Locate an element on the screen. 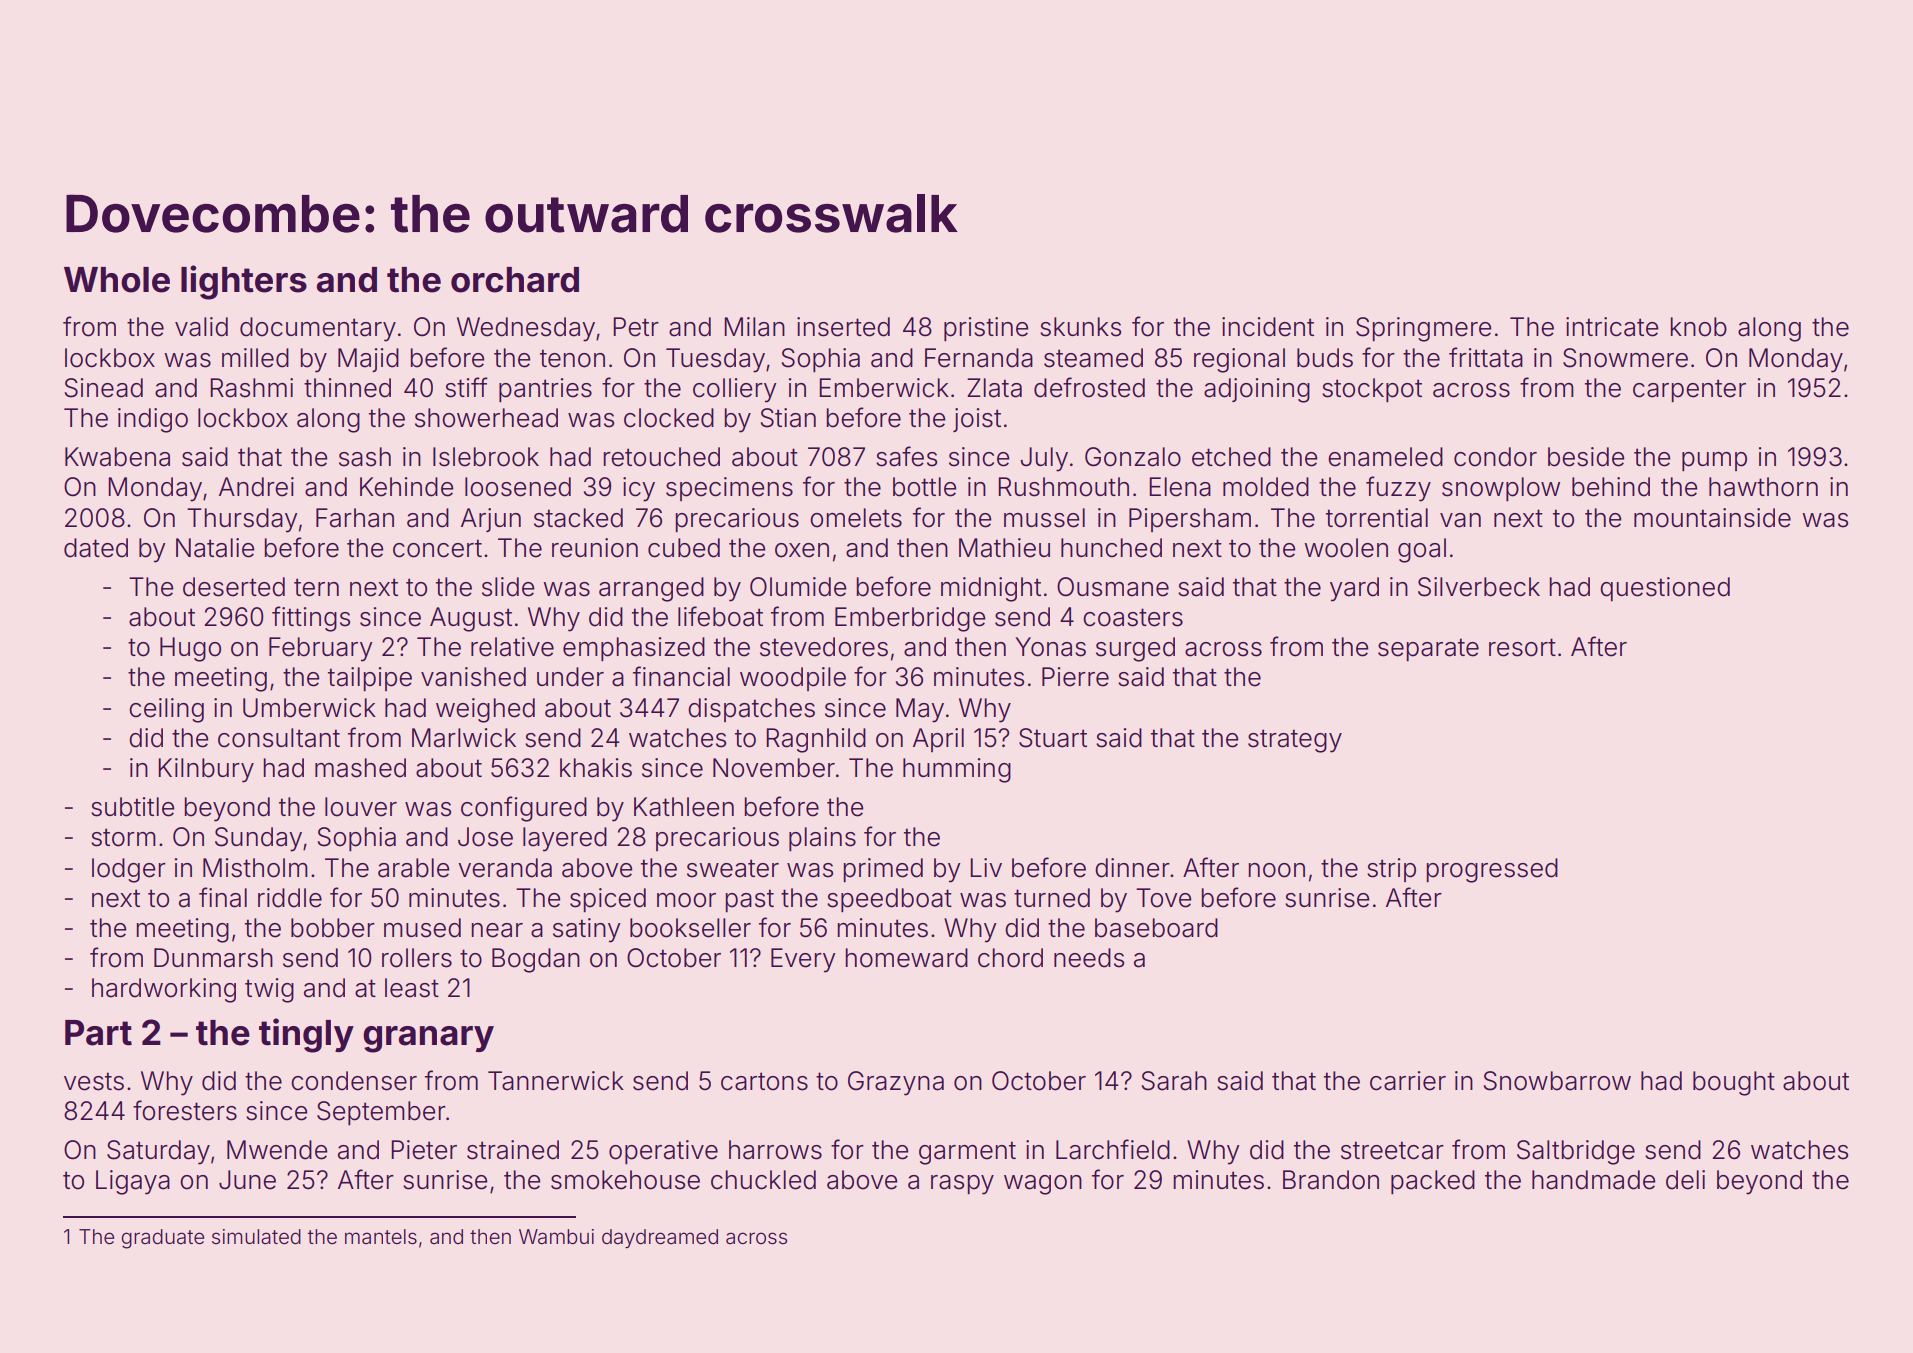 This screenshot has height=1353, width=1913. dated is located at coordinates (96, 548).
